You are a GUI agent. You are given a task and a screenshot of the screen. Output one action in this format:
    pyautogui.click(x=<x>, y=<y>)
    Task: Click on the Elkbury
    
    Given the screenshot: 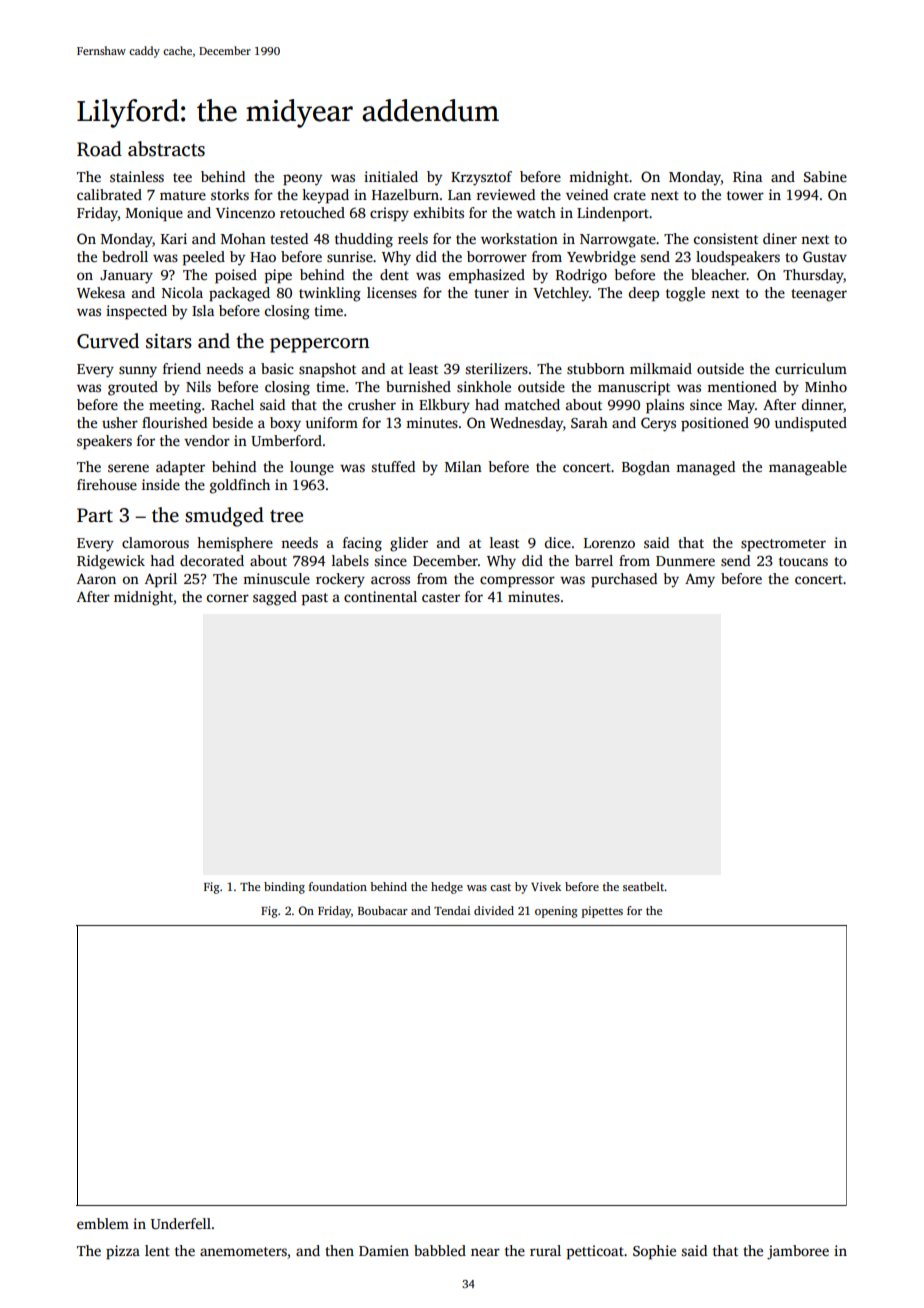 What is the action you would take?
    pyautogui.click(x=444, y=406)
